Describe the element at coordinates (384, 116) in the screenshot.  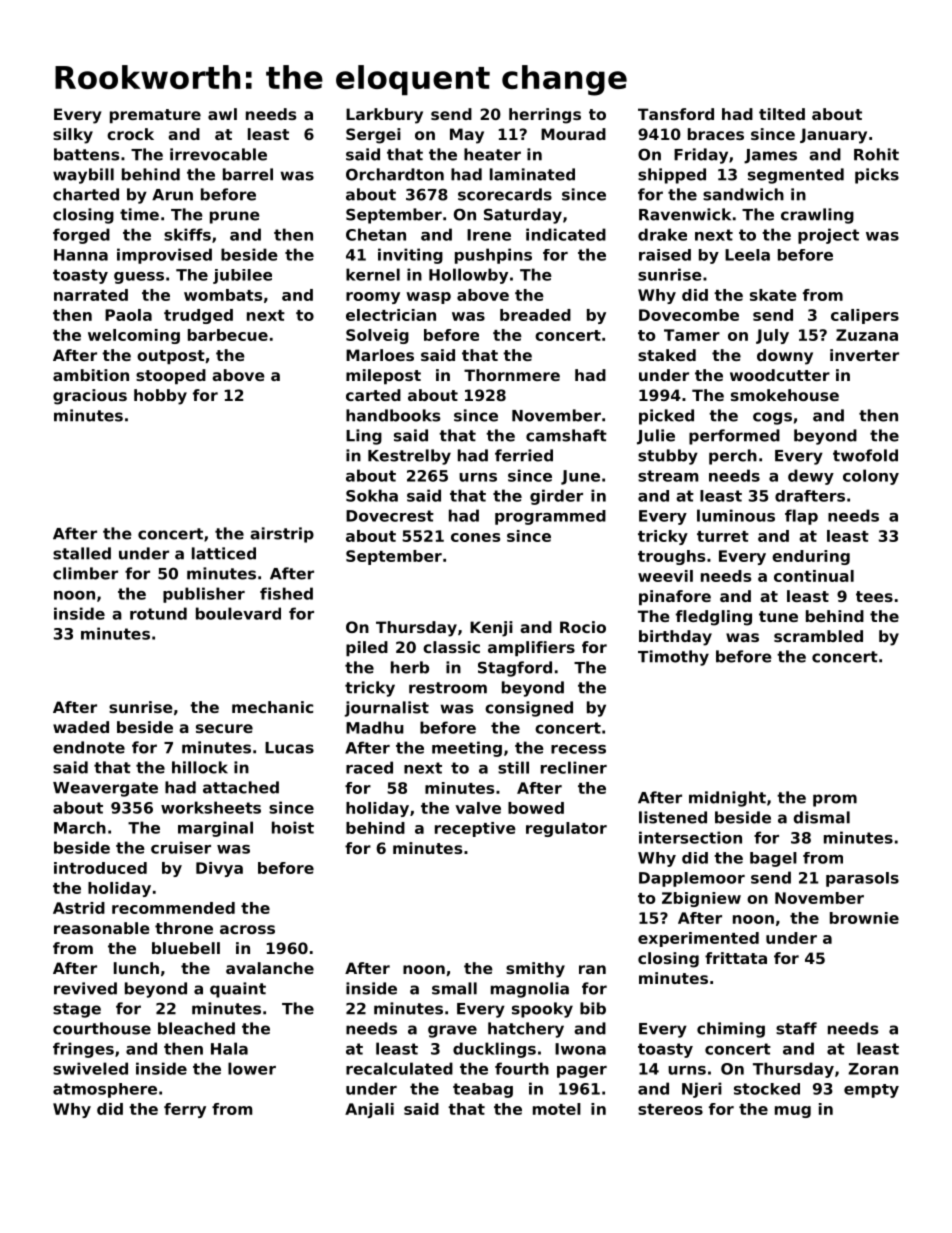
I see `Larkbury` at that location.
